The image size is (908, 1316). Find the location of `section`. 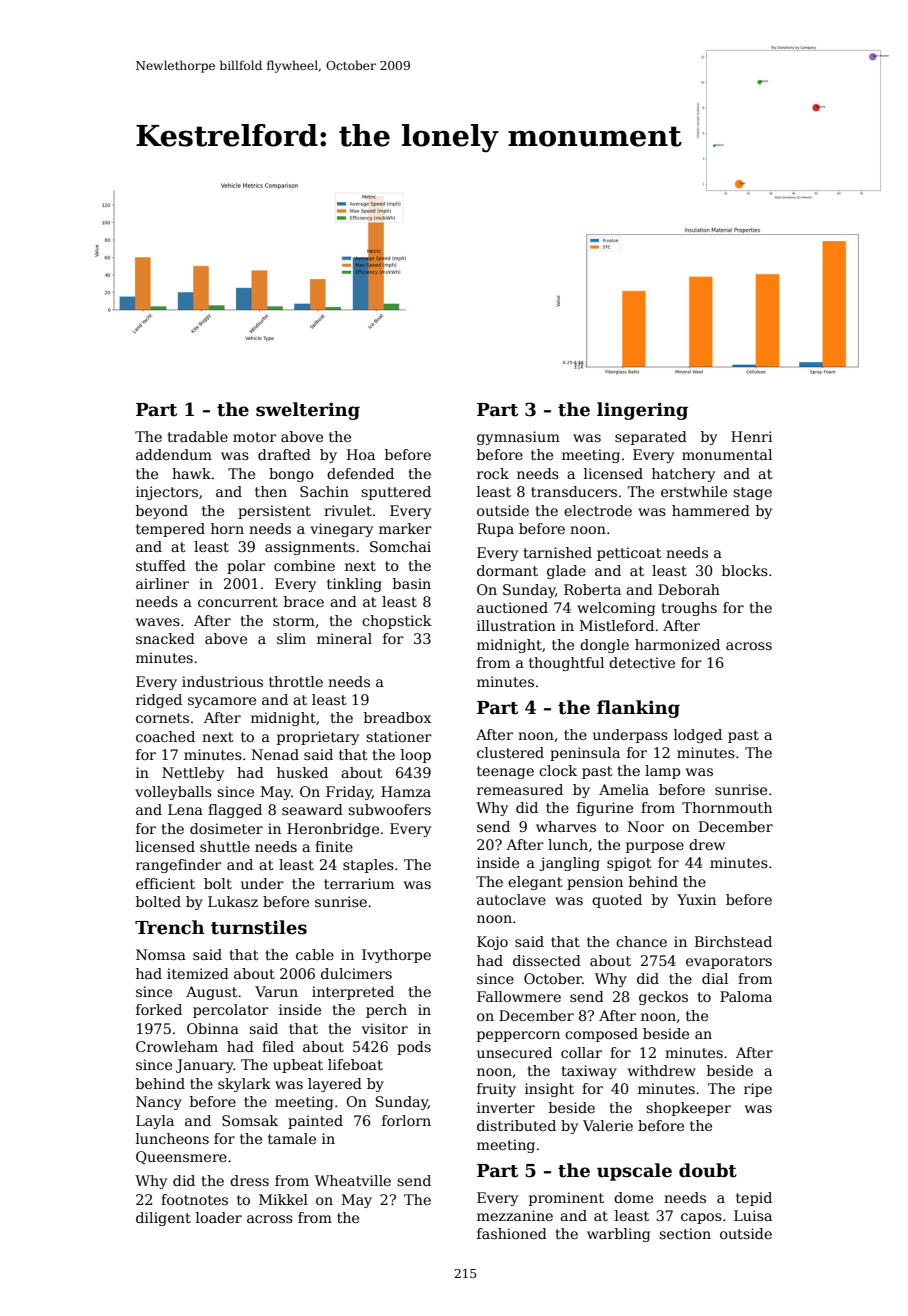

section is located at coordinates (685, 1233).
